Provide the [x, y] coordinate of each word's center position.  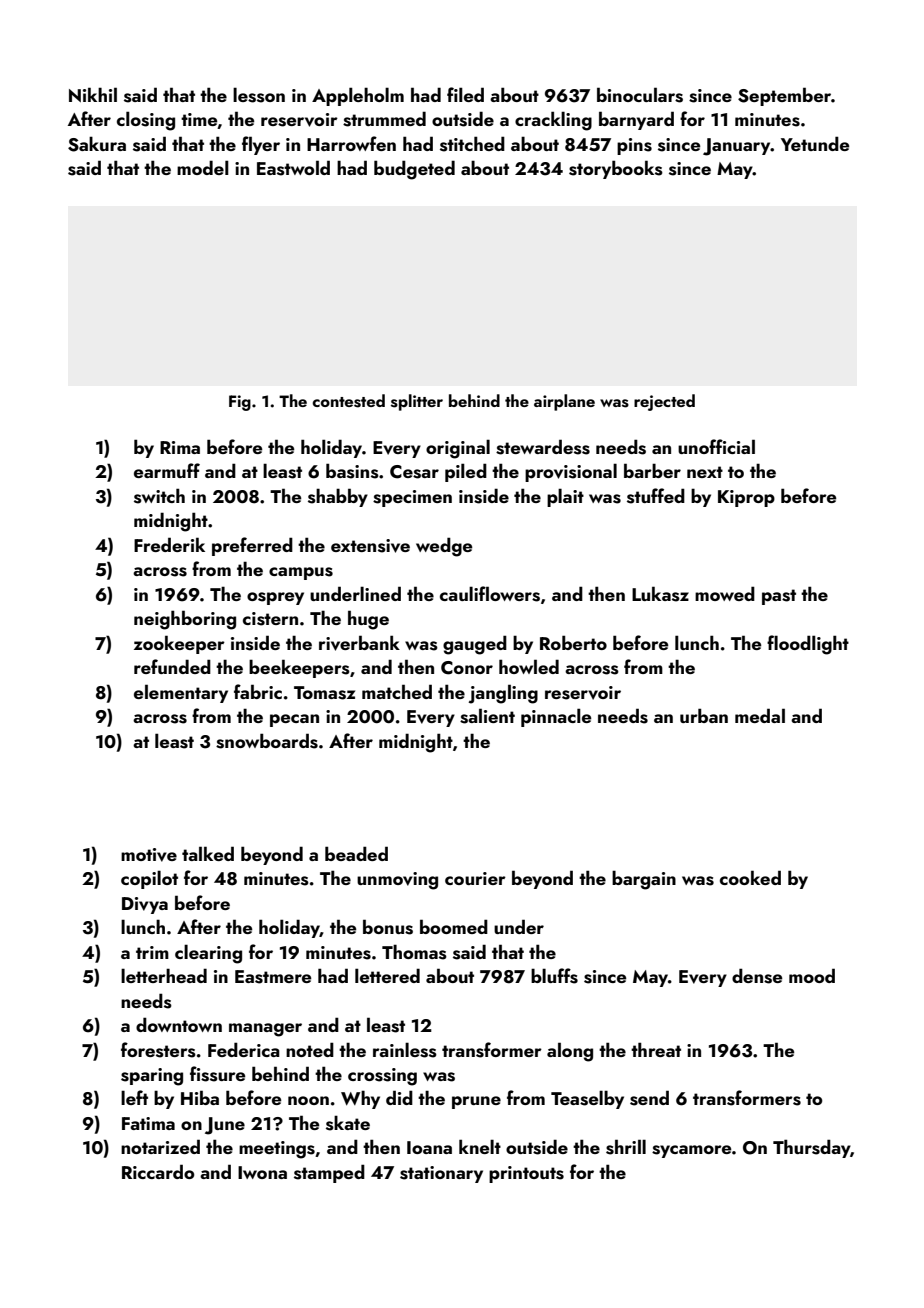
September [784, 96]
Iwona [262, 1172]
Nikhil [93, 94]
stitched [472, 144]
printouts [526, 1174]
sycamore [691, 1151]
